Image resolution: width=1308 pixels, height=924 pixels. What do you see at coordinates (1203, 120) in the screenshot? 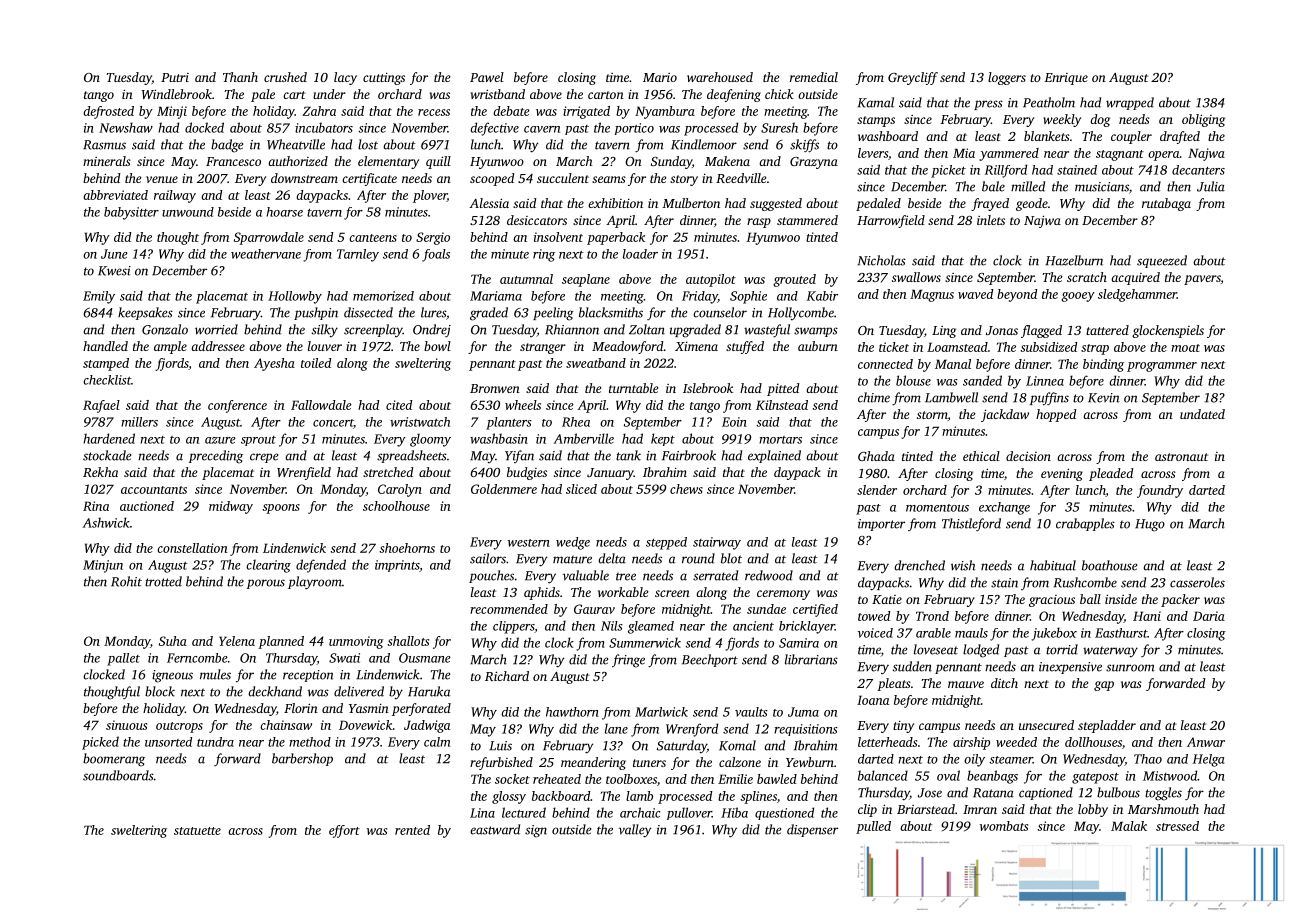
I see `obliging` at bounding box center [1203, 120].
